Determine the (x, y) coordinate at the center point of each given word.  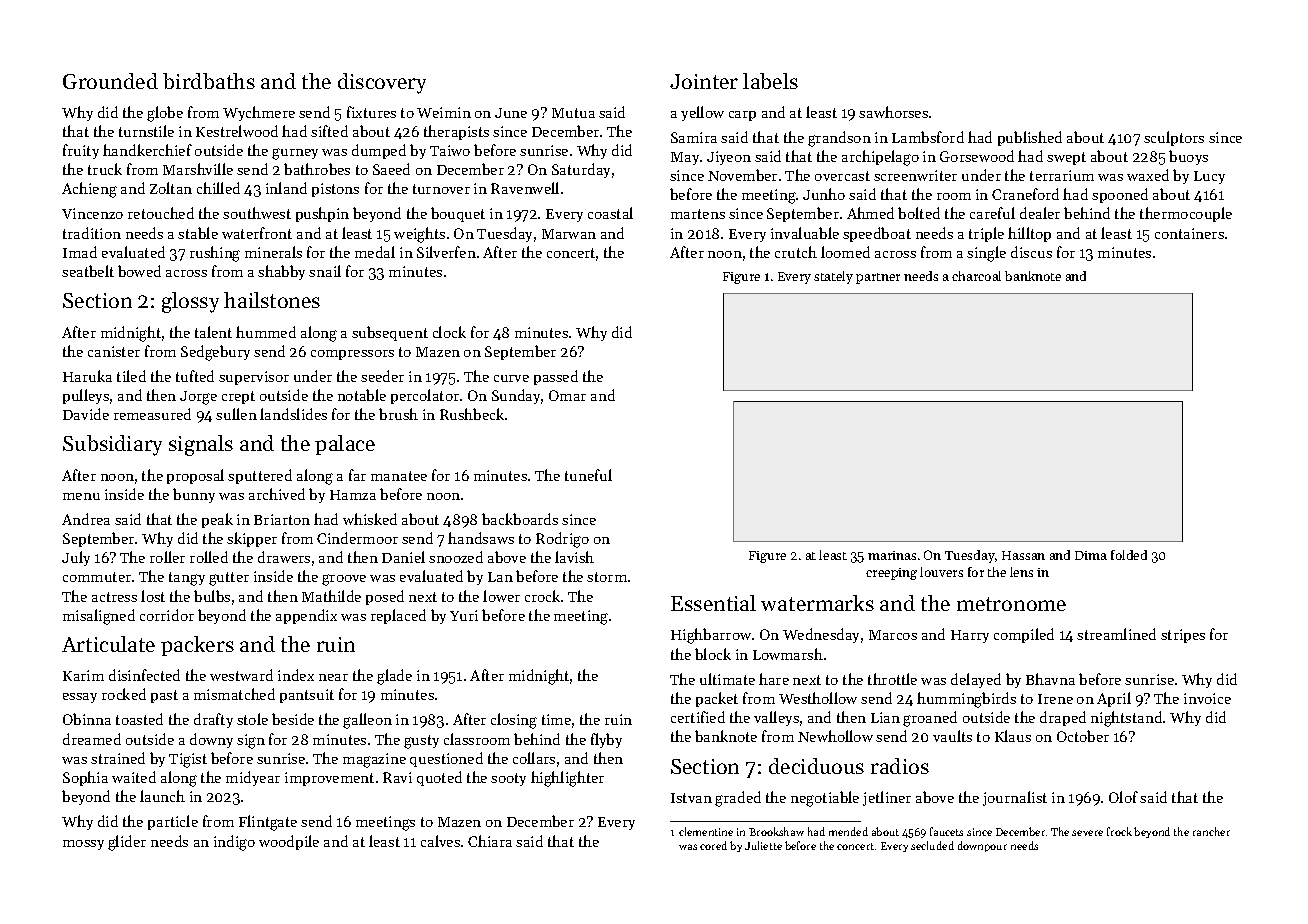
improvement (329, 779)
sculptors (1174, 138)
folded (1129, 555)
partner (878, 278)
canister (114, 351)
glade (394, 677)
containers (1189, 233)
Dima (1091, 555)
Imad (80, 252)
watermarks (817, 603)
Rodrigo (562, 540)
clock (449, 332)
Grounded (110, 81)
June (511, 113)
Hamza (353, 495)
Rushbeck (472, 414)
